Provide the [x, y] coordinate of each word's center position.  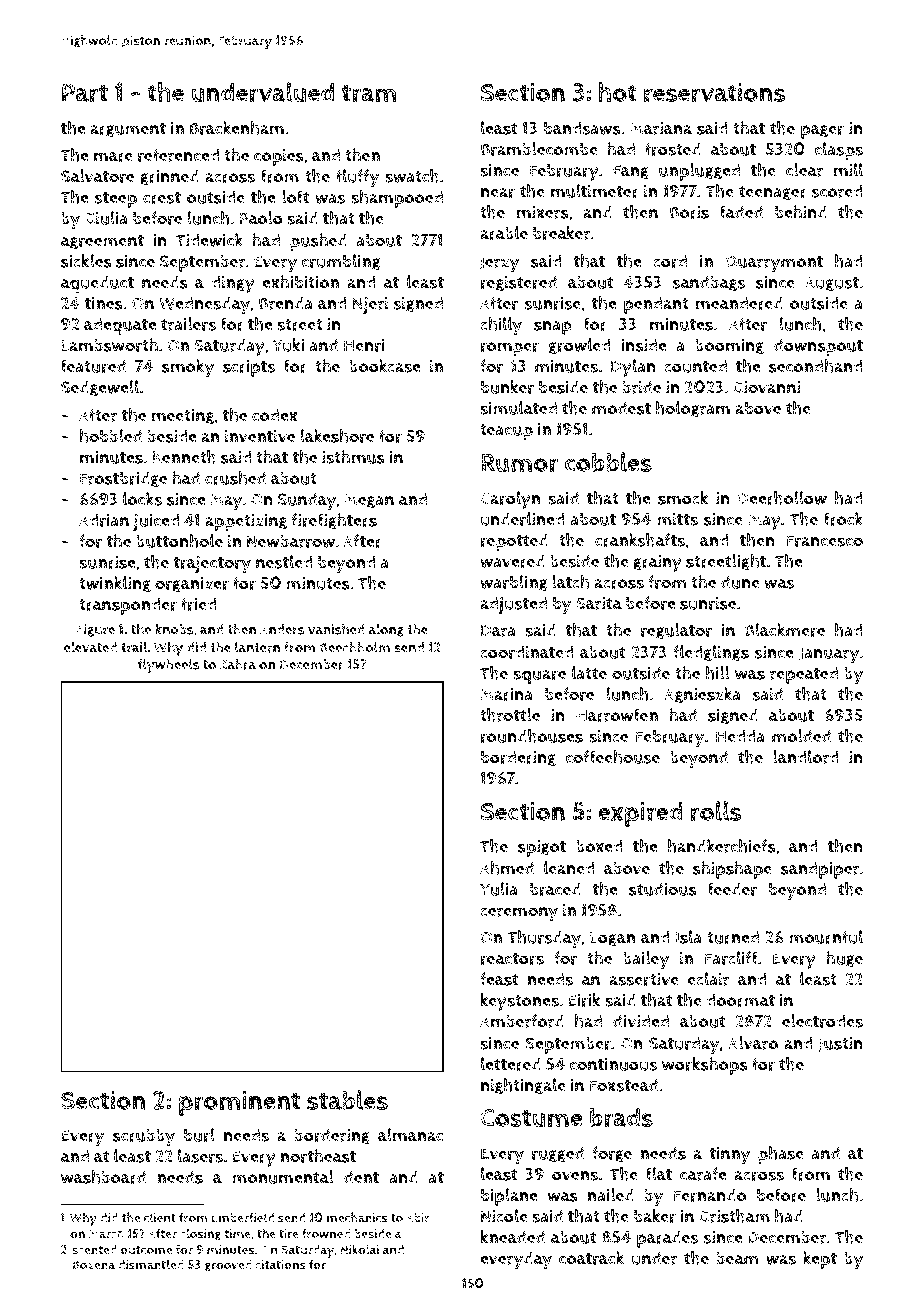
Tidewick [209, 240]
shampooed [397, 199]
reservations [714, 93]
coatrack [591, 1258]
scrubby [144, 1137]
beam [737, 1258]
